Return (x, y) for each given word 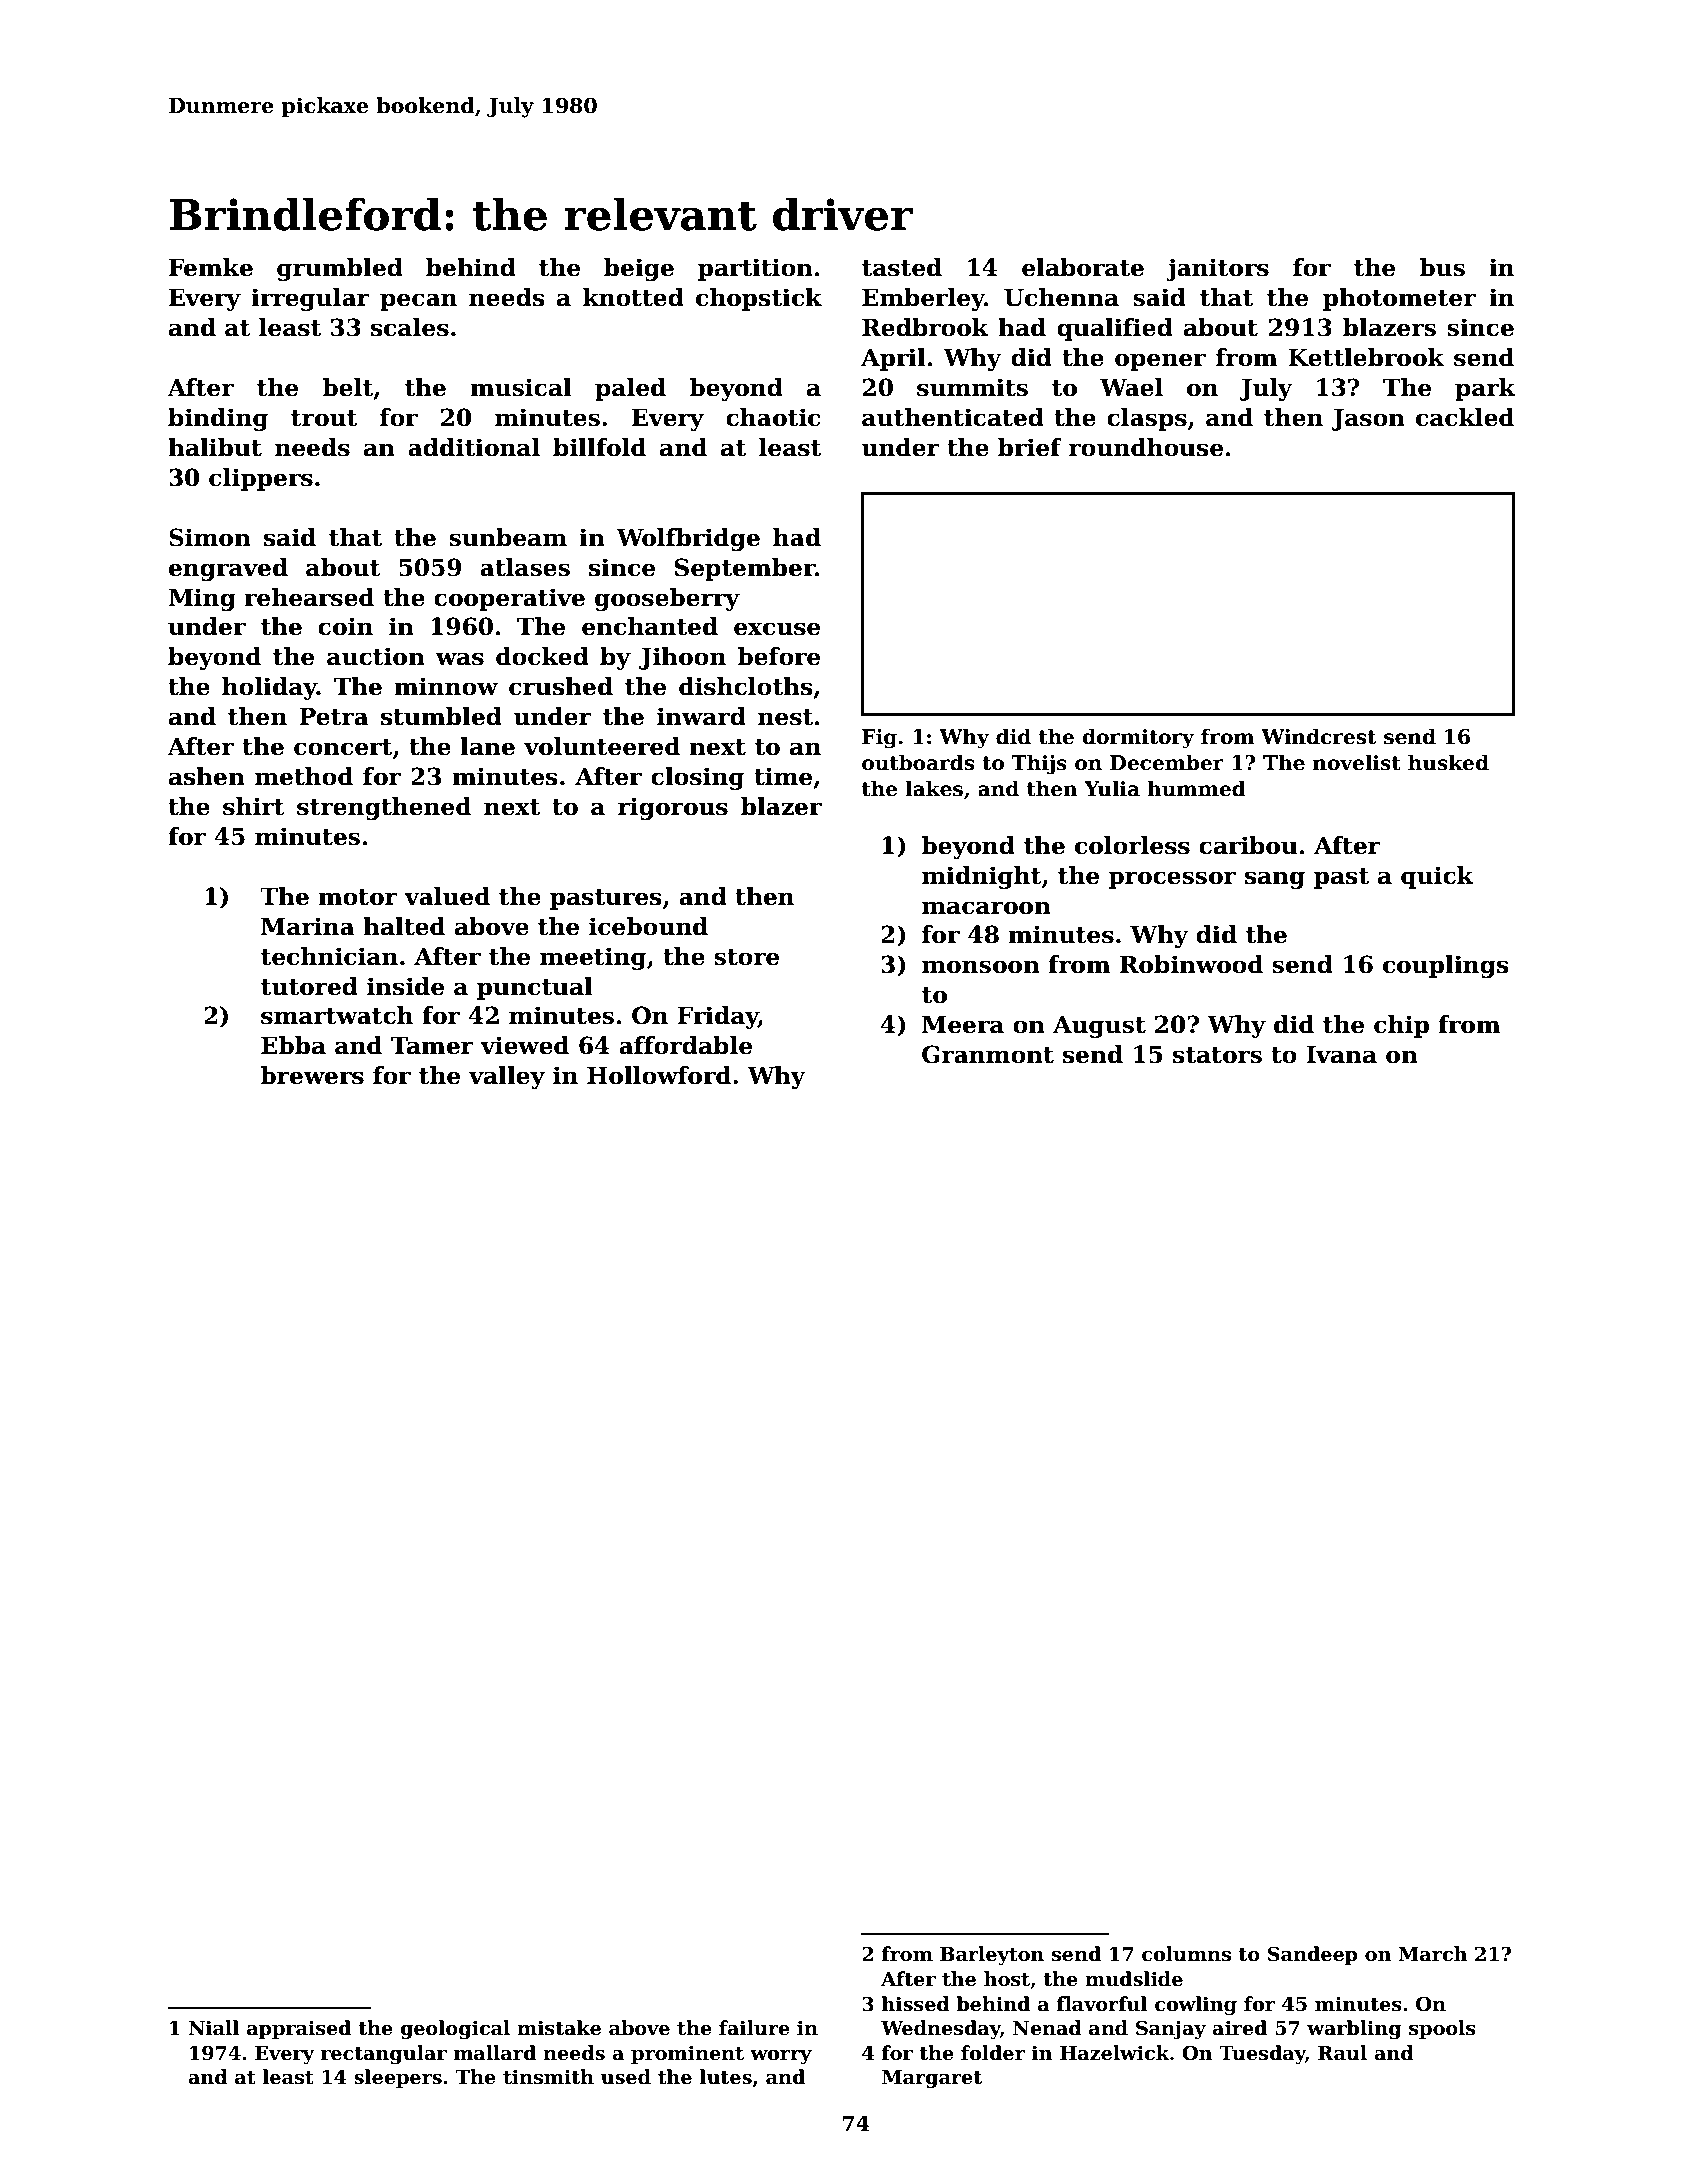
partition (755, 269)
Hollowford (659, 1075)
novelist (1357, 762)
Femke (211, 267)
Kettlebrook (1366, 357)
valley (507, 1077)
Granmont (988, 1054)
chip (1401, 1026)
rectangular (384, 2054)
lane (487, 746)
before (779, 656)
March (1433, 1954)
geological (455, 2029)
